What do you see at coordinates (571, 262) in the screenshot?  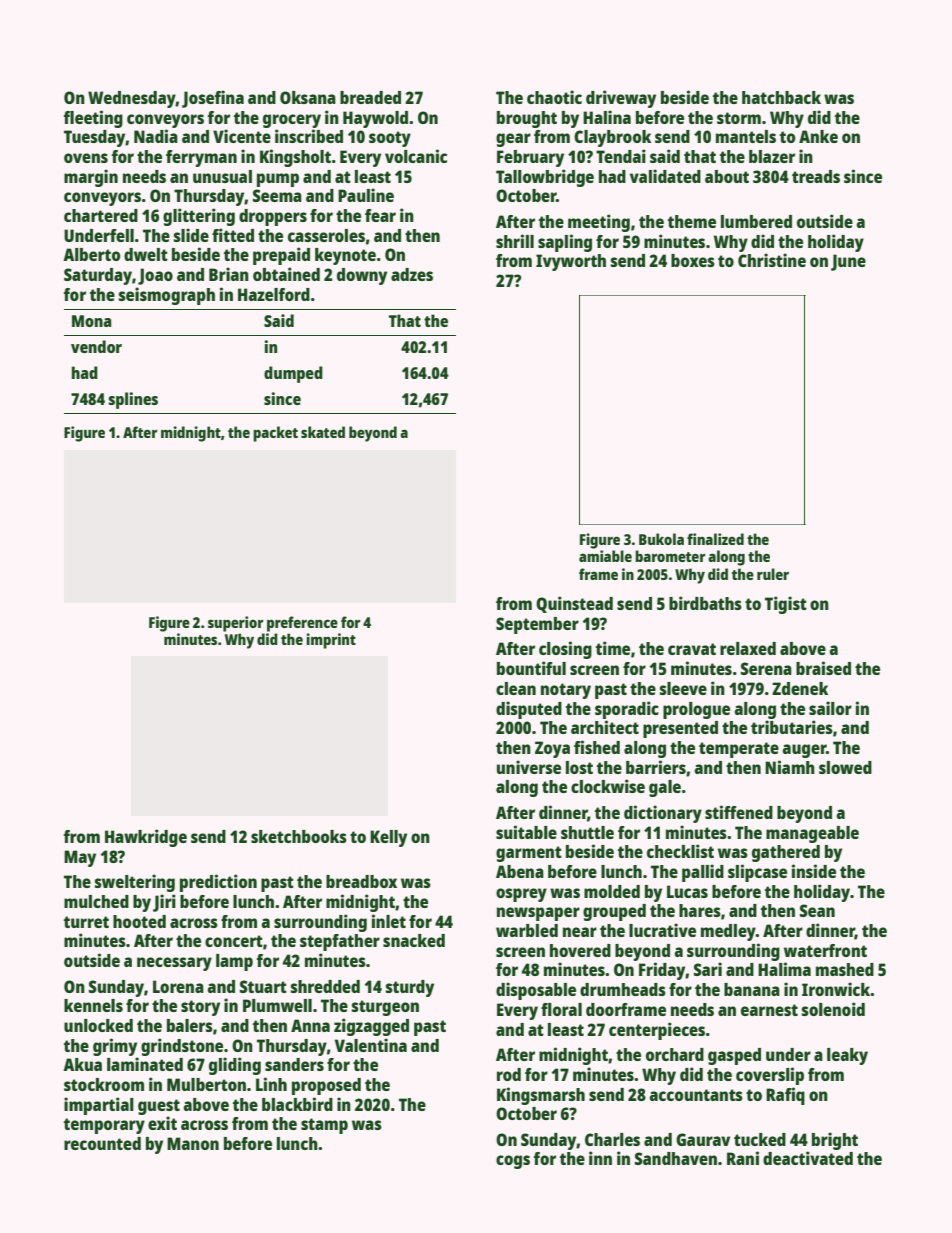 I see `Ivyworth` at bounding box center [571, 262].
